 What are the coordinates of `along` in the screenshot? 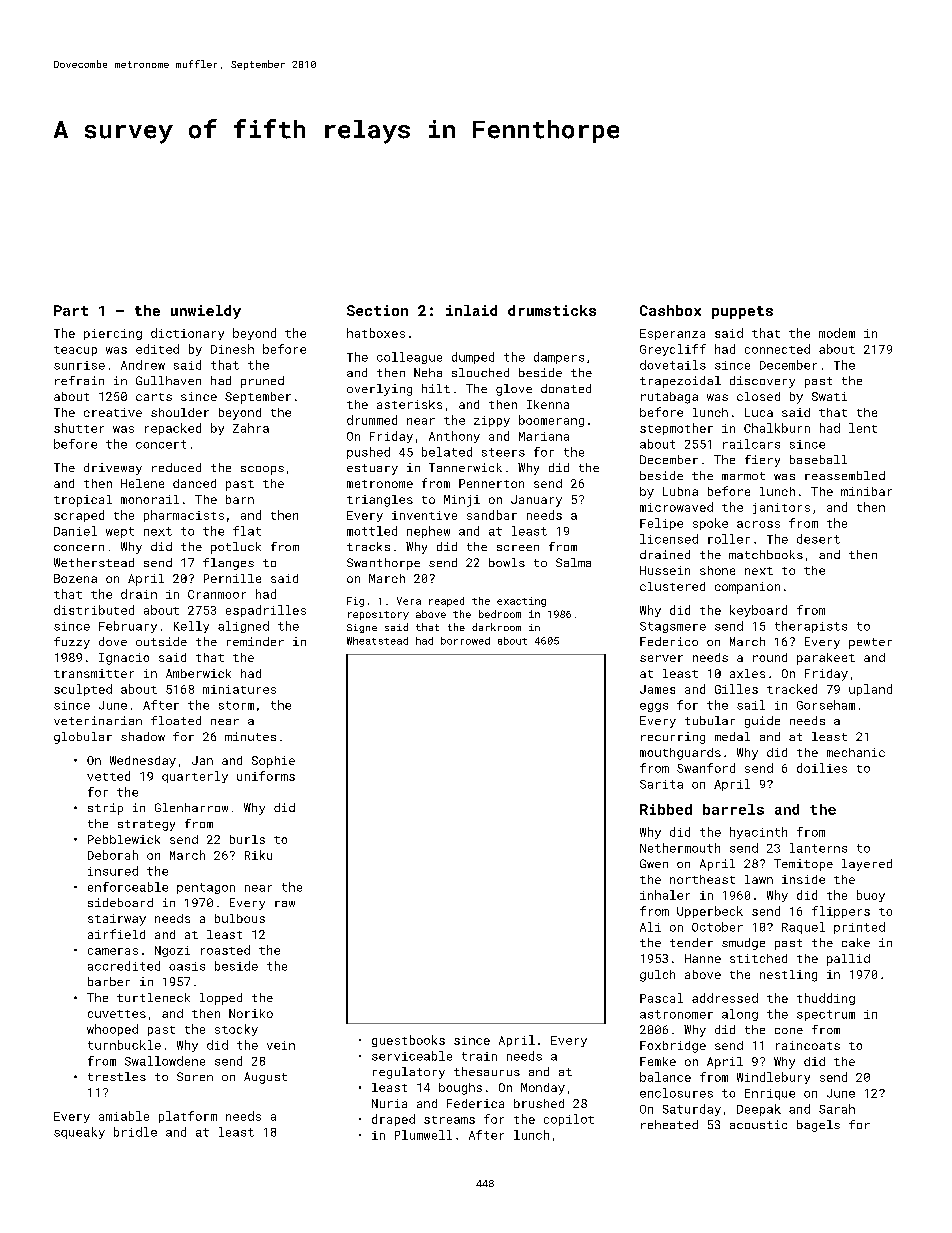 It's located at (740, 1015).
